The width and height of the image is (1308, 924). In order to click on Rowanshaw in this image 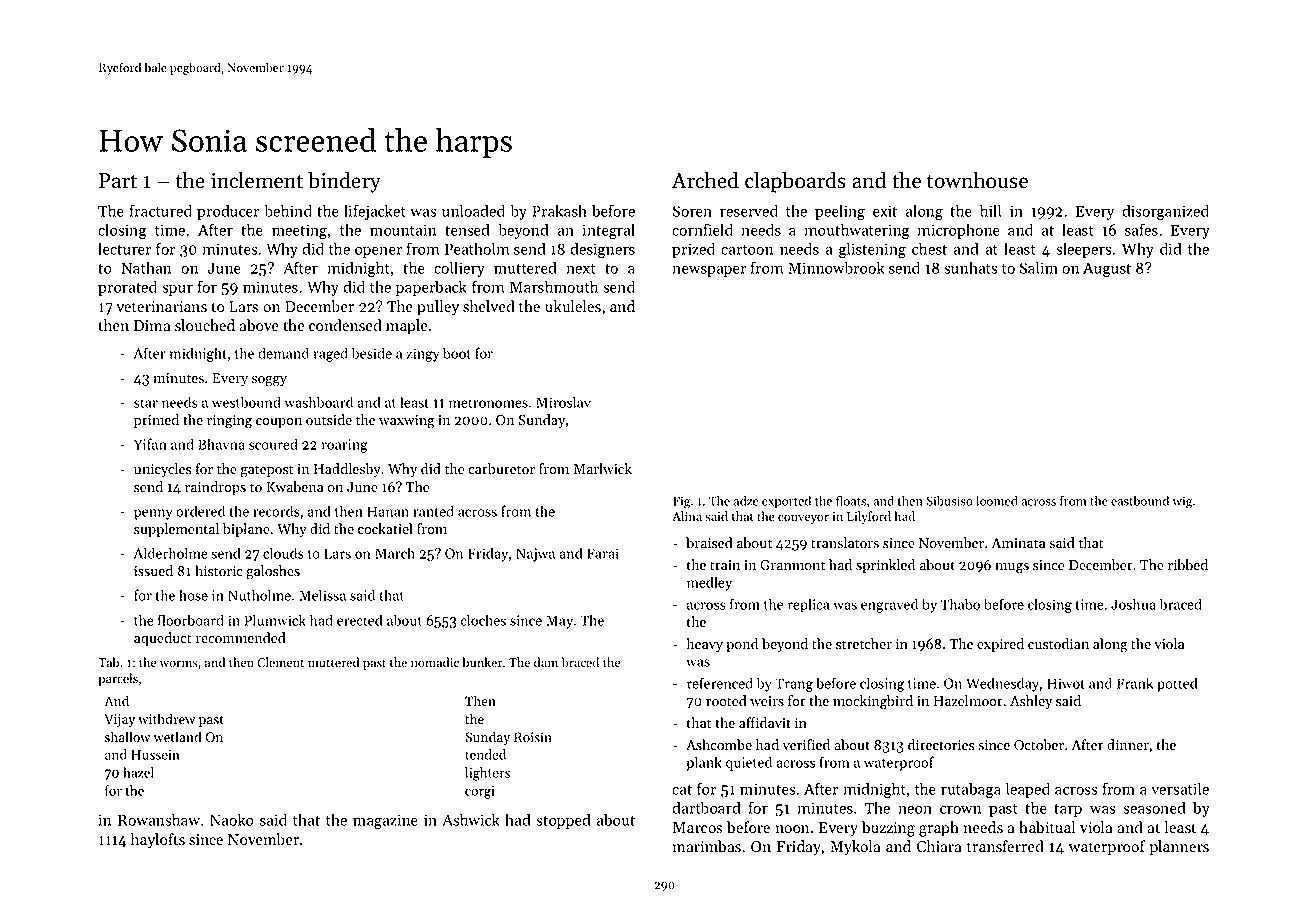, I will do `click(159, 819)`.
